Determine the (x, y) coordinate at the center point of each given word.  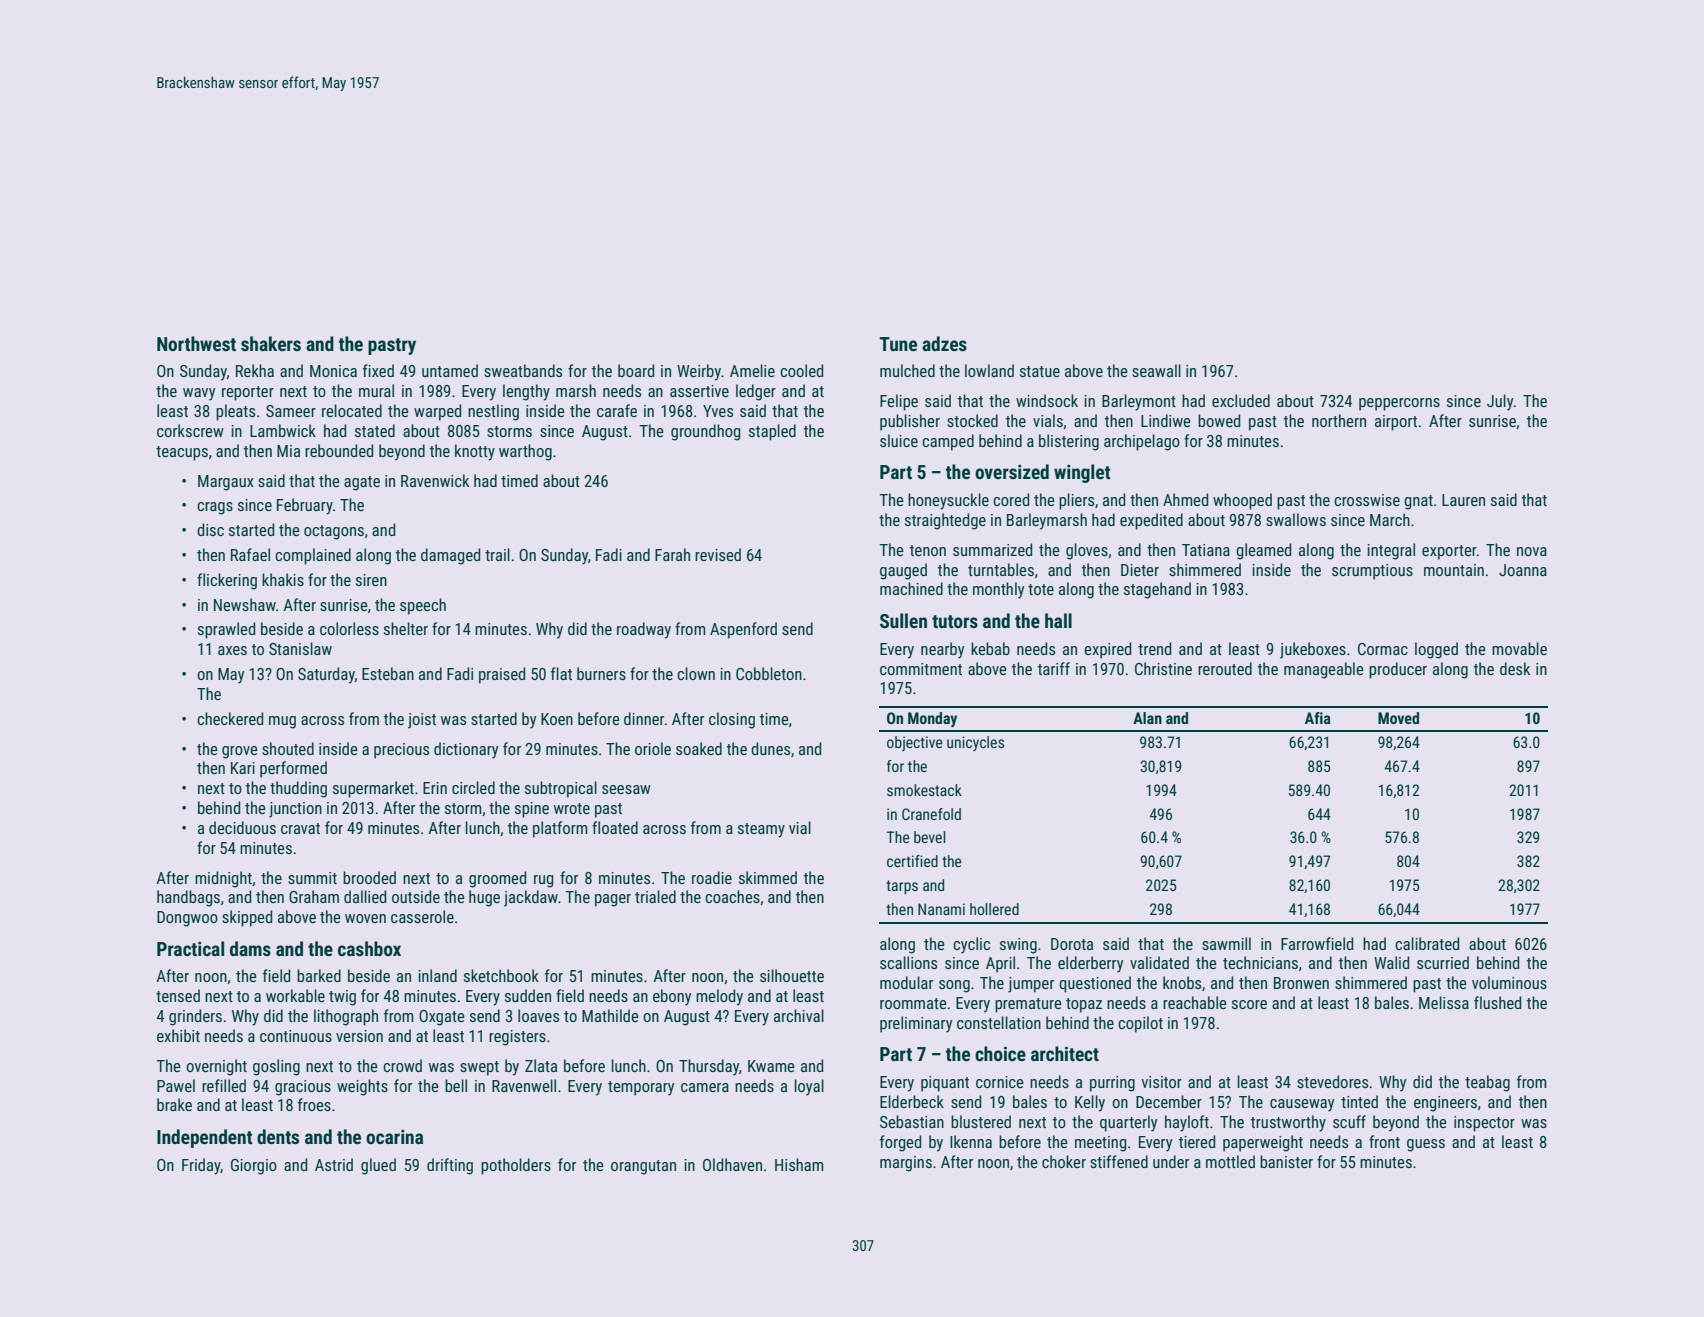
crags (215, 508)
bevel (930, 837)
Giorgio (254, 1167)
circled (473, 787)
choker (1064, 1161)
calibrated (1427, 943)
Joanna (1523, 570)
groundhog (705, 432)
